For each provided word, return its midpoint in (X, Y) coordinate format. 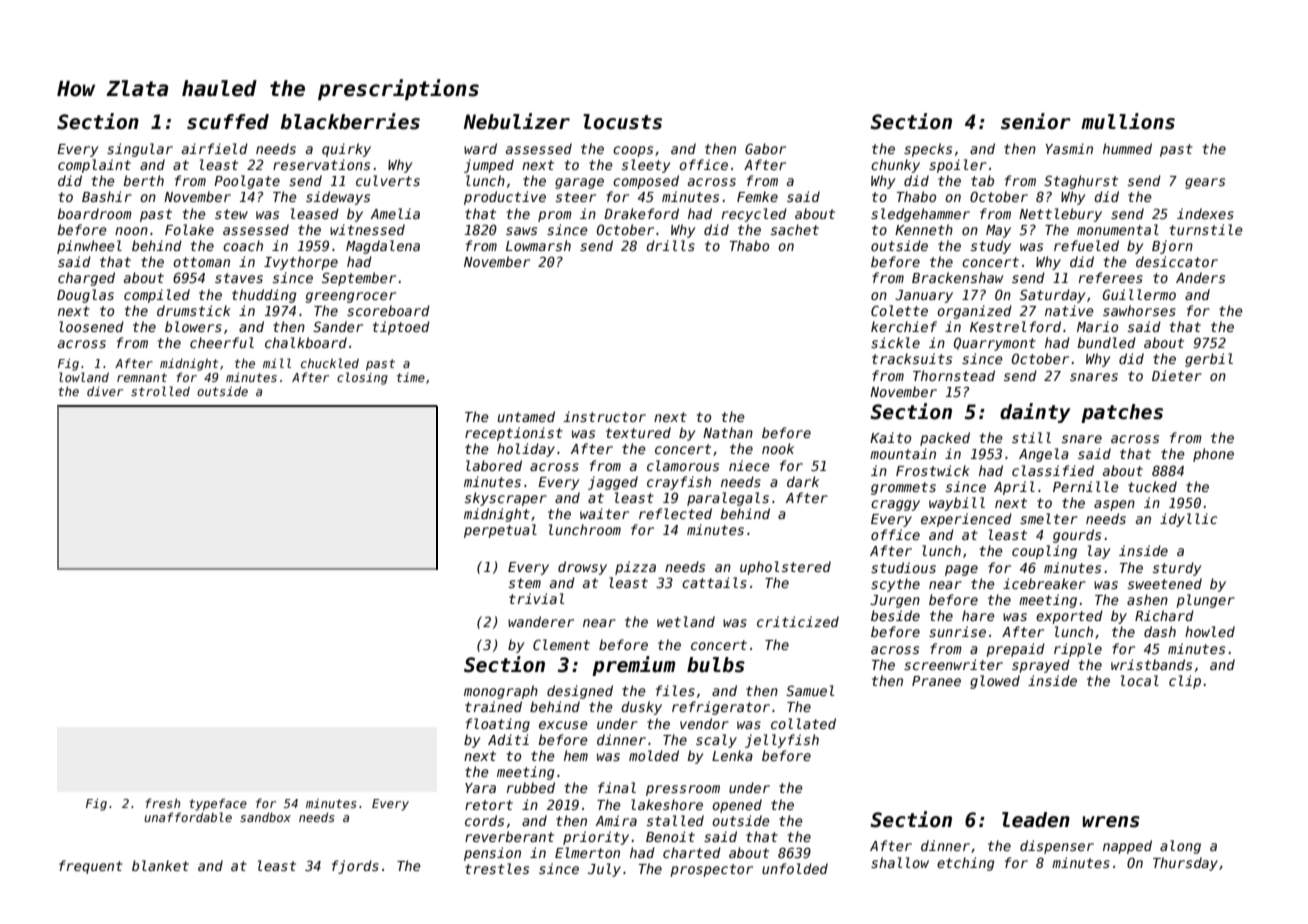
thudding (264, 296)
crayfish (679, 483)
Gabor (765, 148)
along (1180, 847)
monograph (501, 692)
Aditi (508, 739)
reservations (321, 164)
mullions (1128, 121)
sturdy (1177, 569)
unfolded (795, 868)
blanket (160, 865)
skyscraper (506, 499)
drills (670, 245)
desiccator (1177, 261)
